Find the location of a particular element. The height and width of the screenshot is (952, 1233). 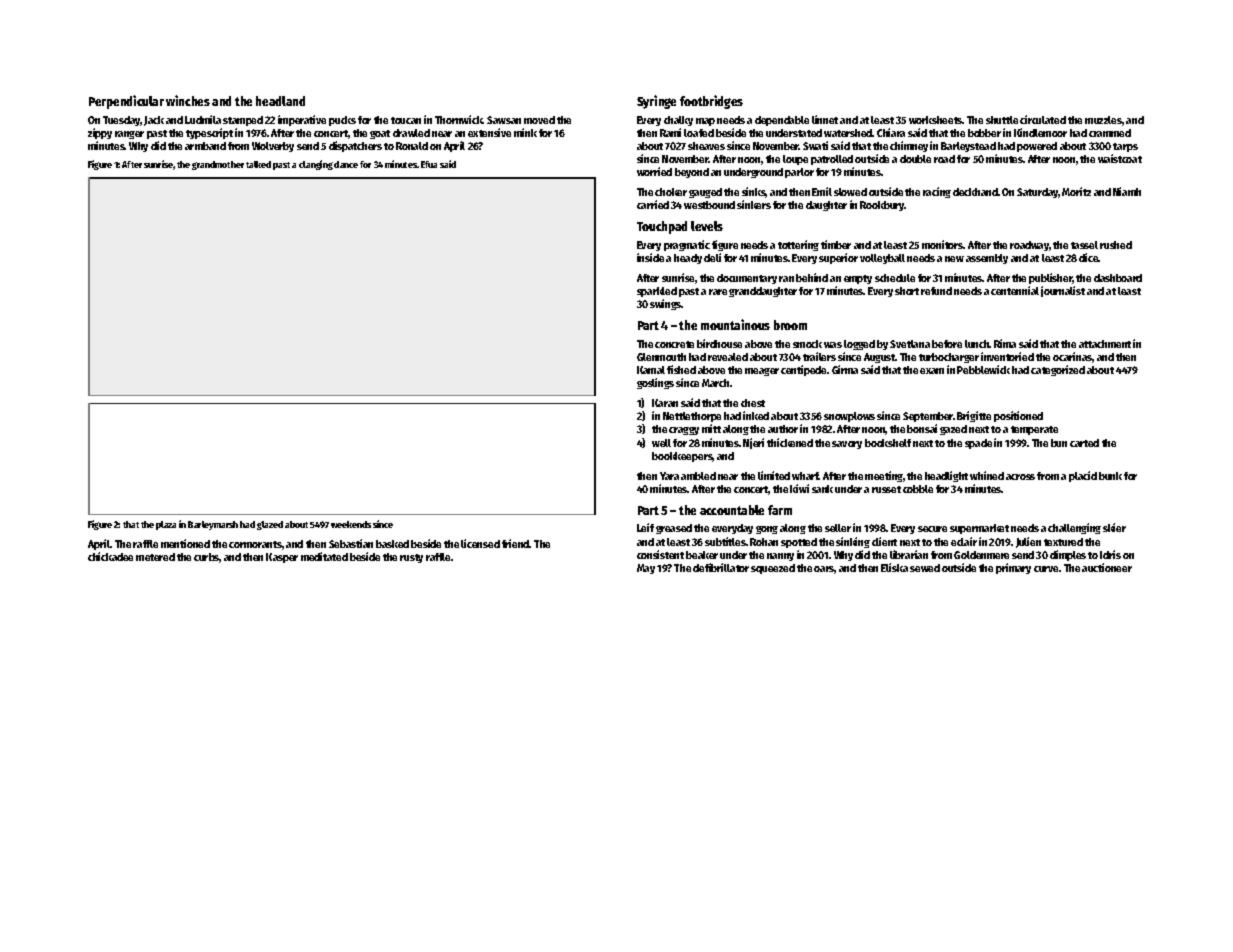

Perpendicular is located at coordinates (126, 102).
